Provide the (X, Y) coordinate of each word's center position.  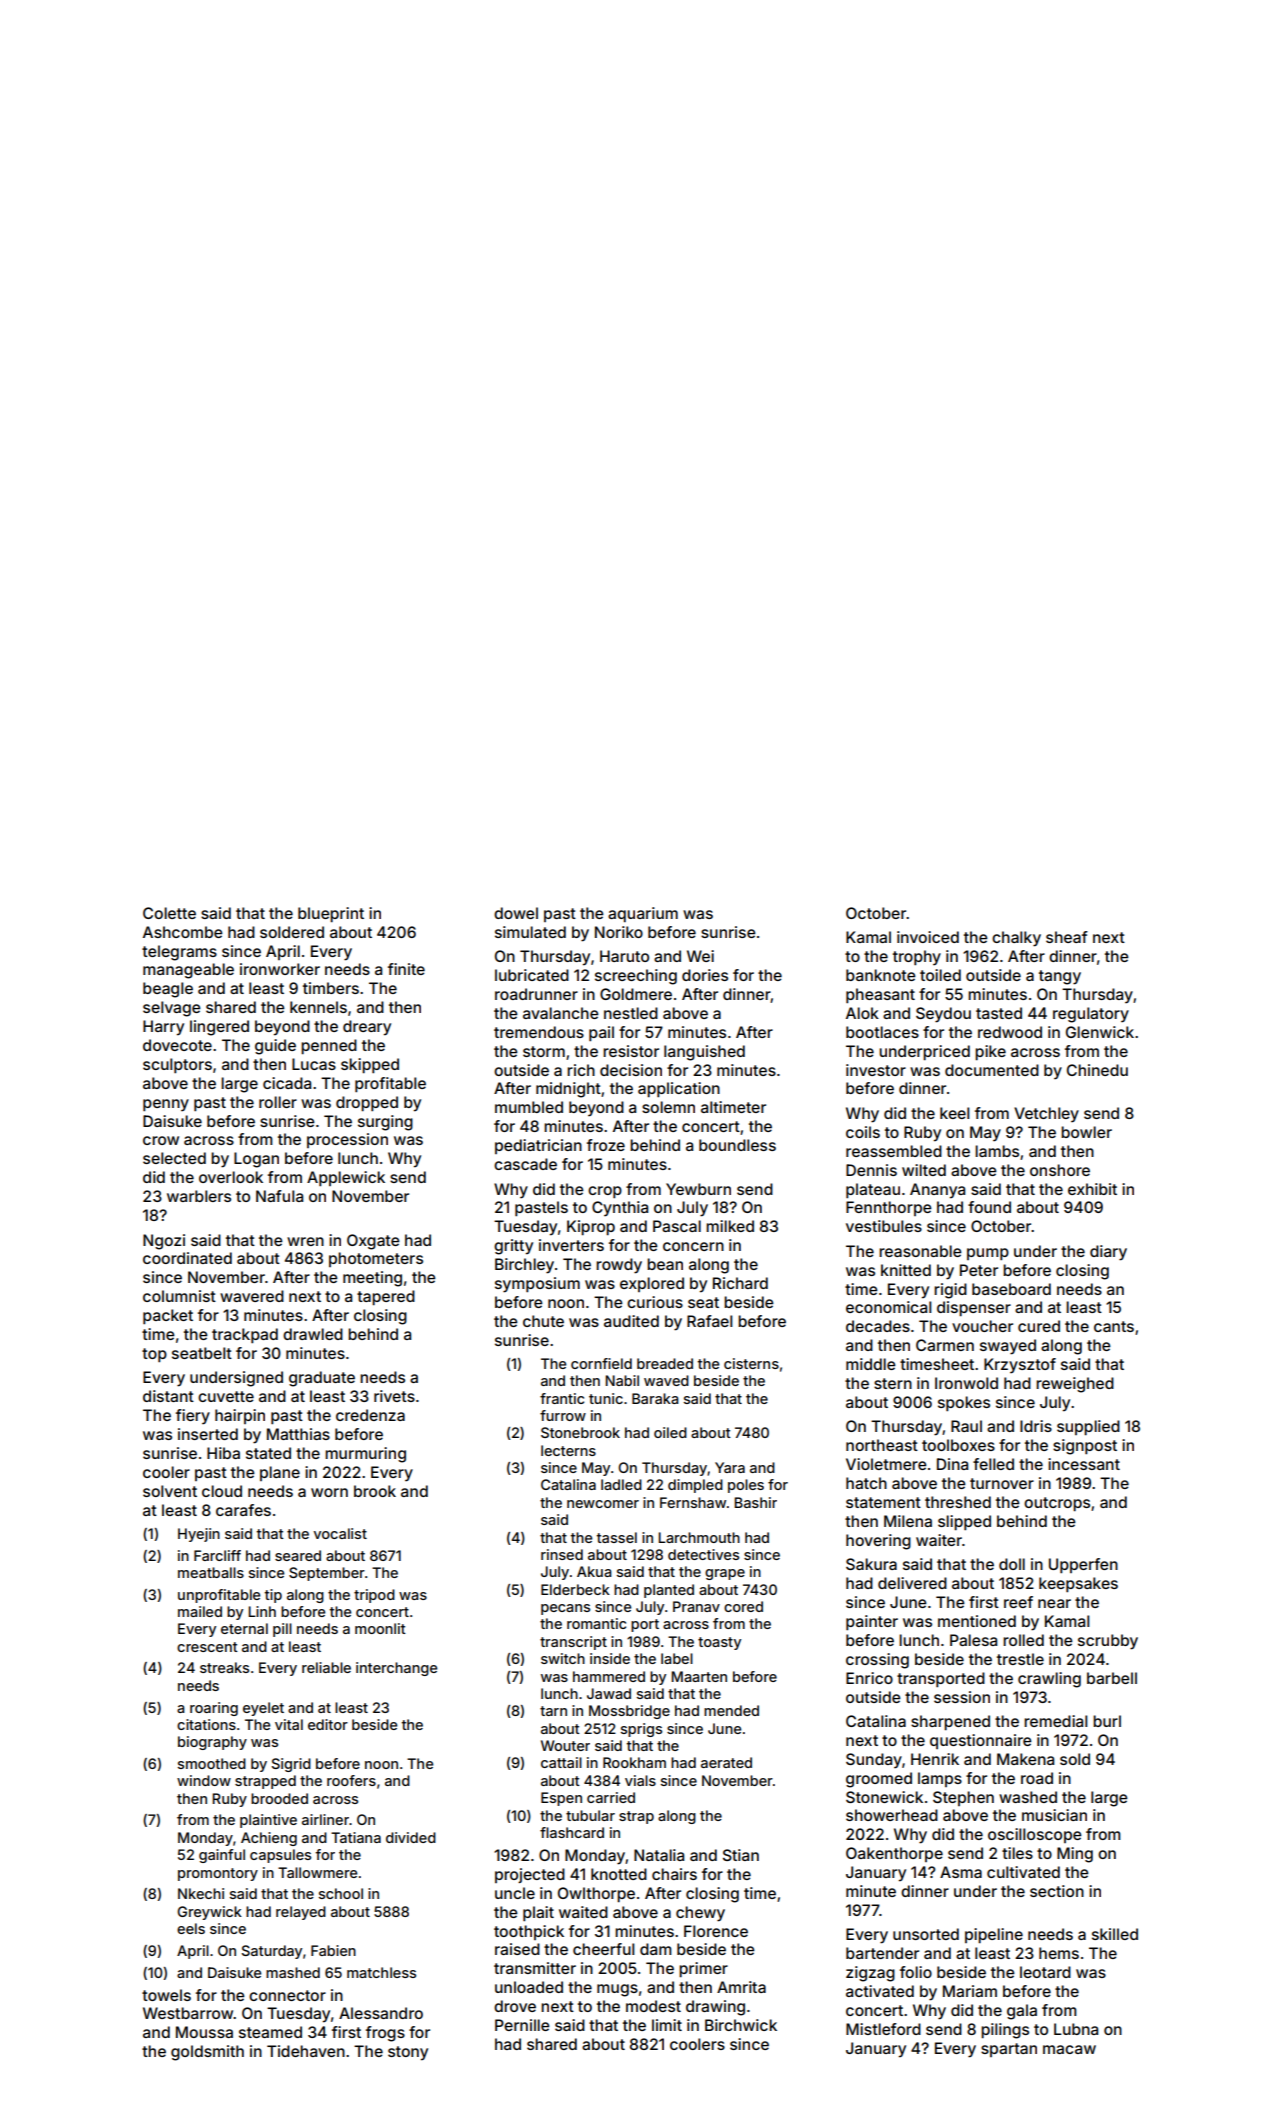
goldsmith (207, 2053)
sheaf (1067, 937)
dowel (516, 913)
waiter (939, 1540)
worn (329, 1492)
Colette (169, 913)
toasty (719, 1643)
